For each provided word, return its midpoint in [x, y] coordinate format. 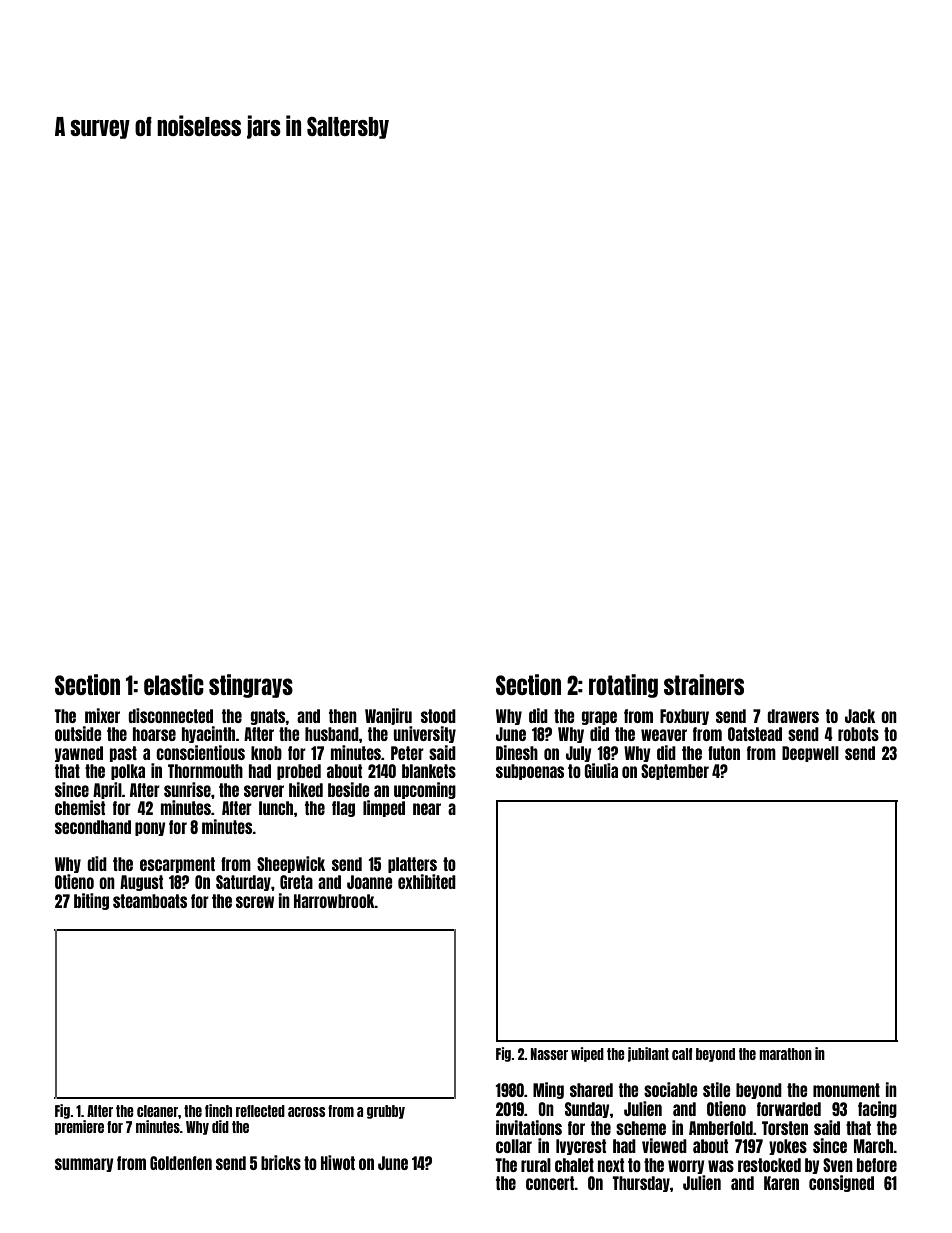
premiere [79, 1127]
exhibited [427, 881]
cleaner [157, 1111]
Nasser [549, 1054]
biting [91, 901]
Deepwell [810, 754]
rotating [623, 686]
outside [78, 733]
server [264, 791]
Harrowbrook [334, 901]
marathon [785, 1054]
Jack [860, 716]
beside [349, 789]
